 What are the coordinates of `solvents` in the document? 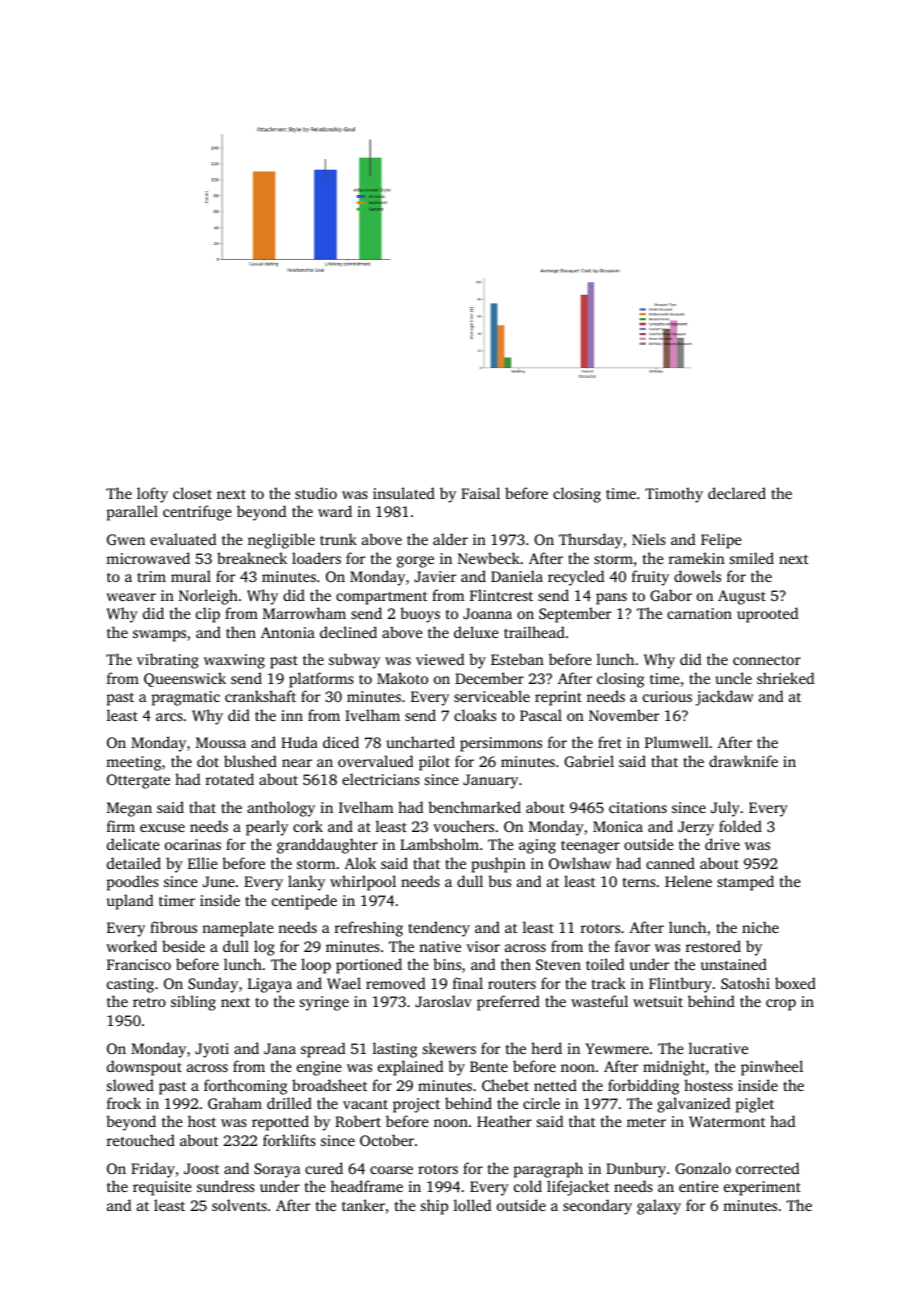 It's located at (239, 1205).
